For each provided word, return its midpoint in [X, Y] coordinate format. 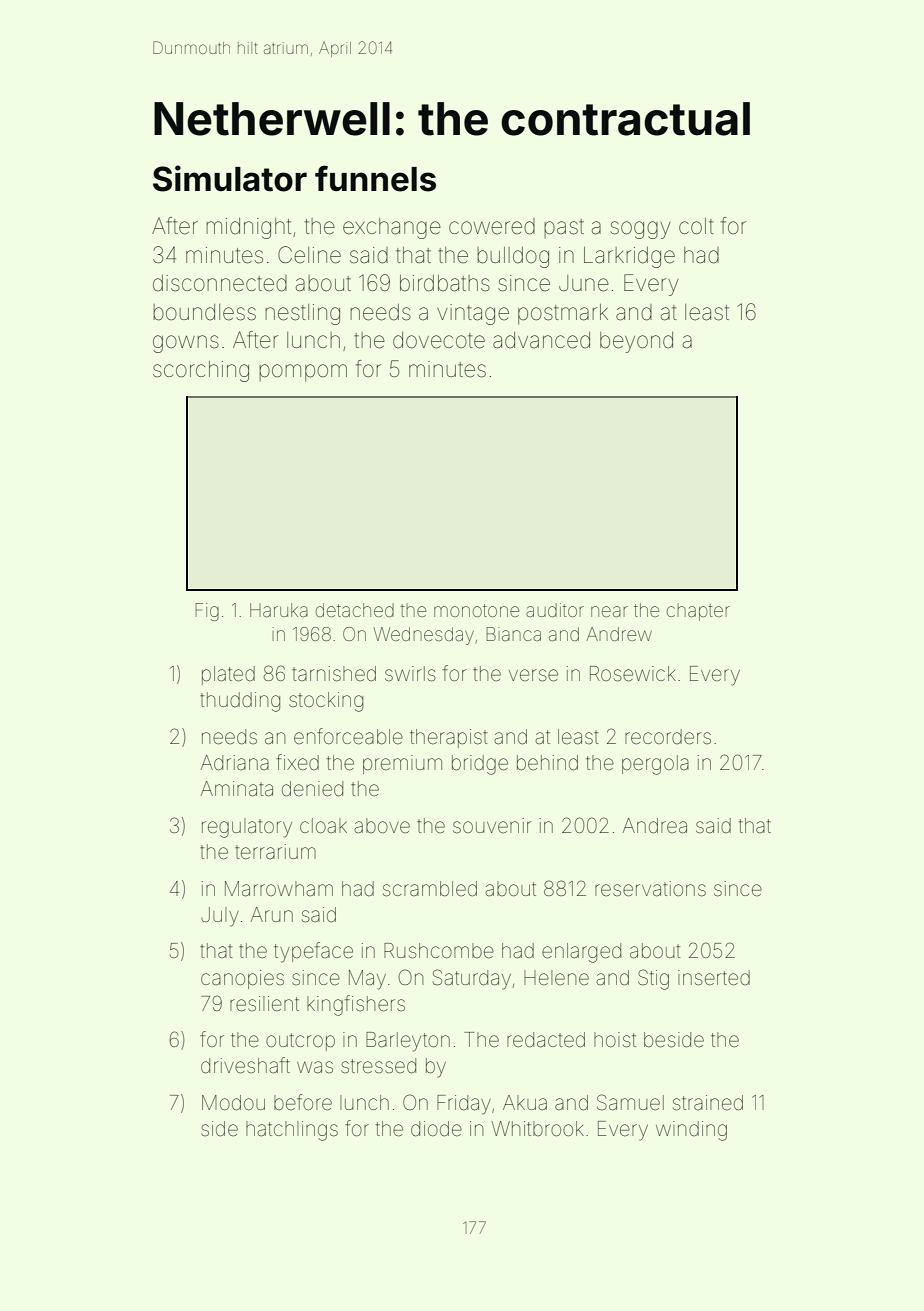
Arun [272, 914]
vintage [473, 314]
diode [436, 1128]
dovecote [439, 340]
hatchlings [292, 1131]
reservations [650, 889]
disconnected [220, 283]
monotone [476, 610]
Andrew [619, 634]
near [609, 611]
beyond [636, 342]
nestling [303, 314]
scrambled [430, 889]
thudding [240, 702]
